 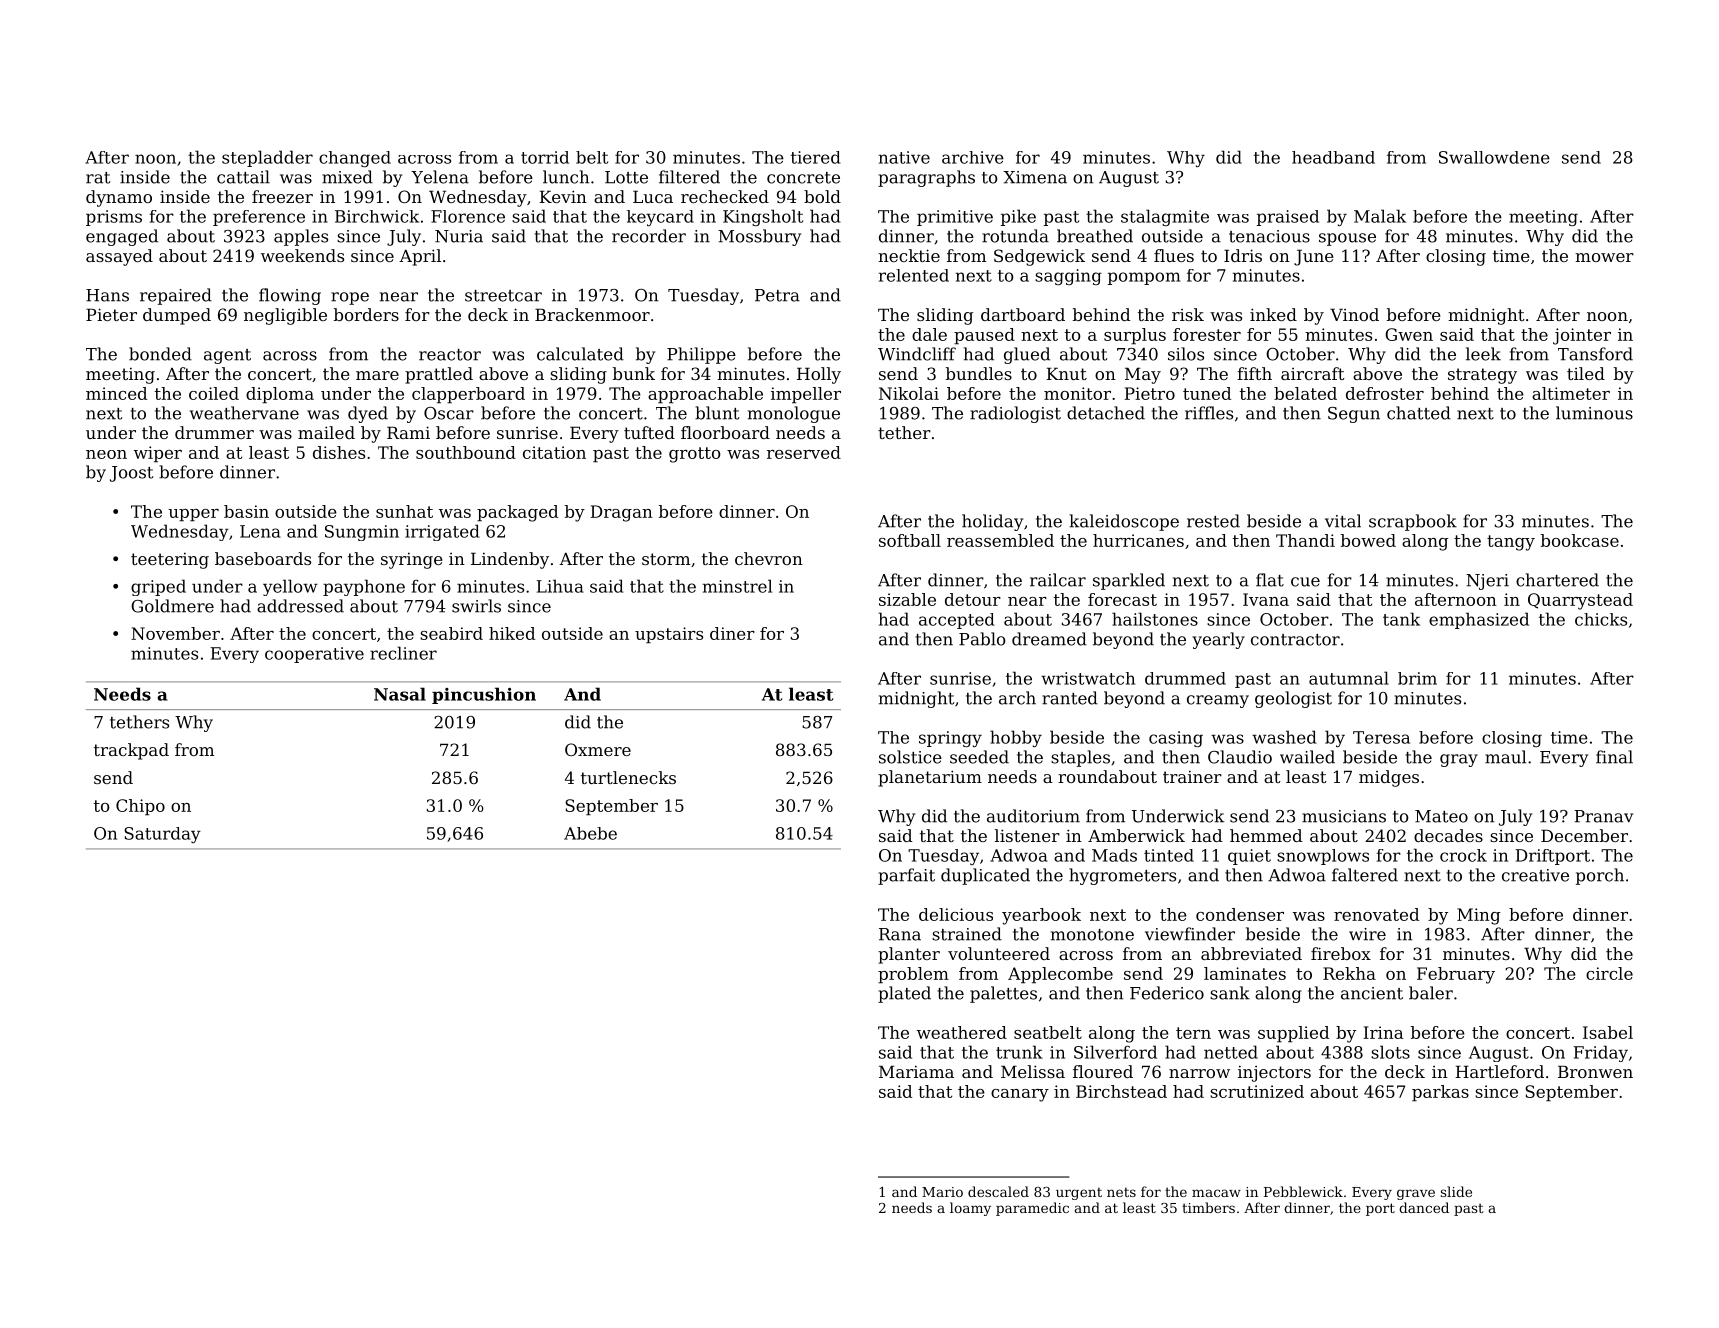 What do you see at coordinates (140, 807) in the screenshot?
I see `Chipo` at bounding box center [140, 807].
